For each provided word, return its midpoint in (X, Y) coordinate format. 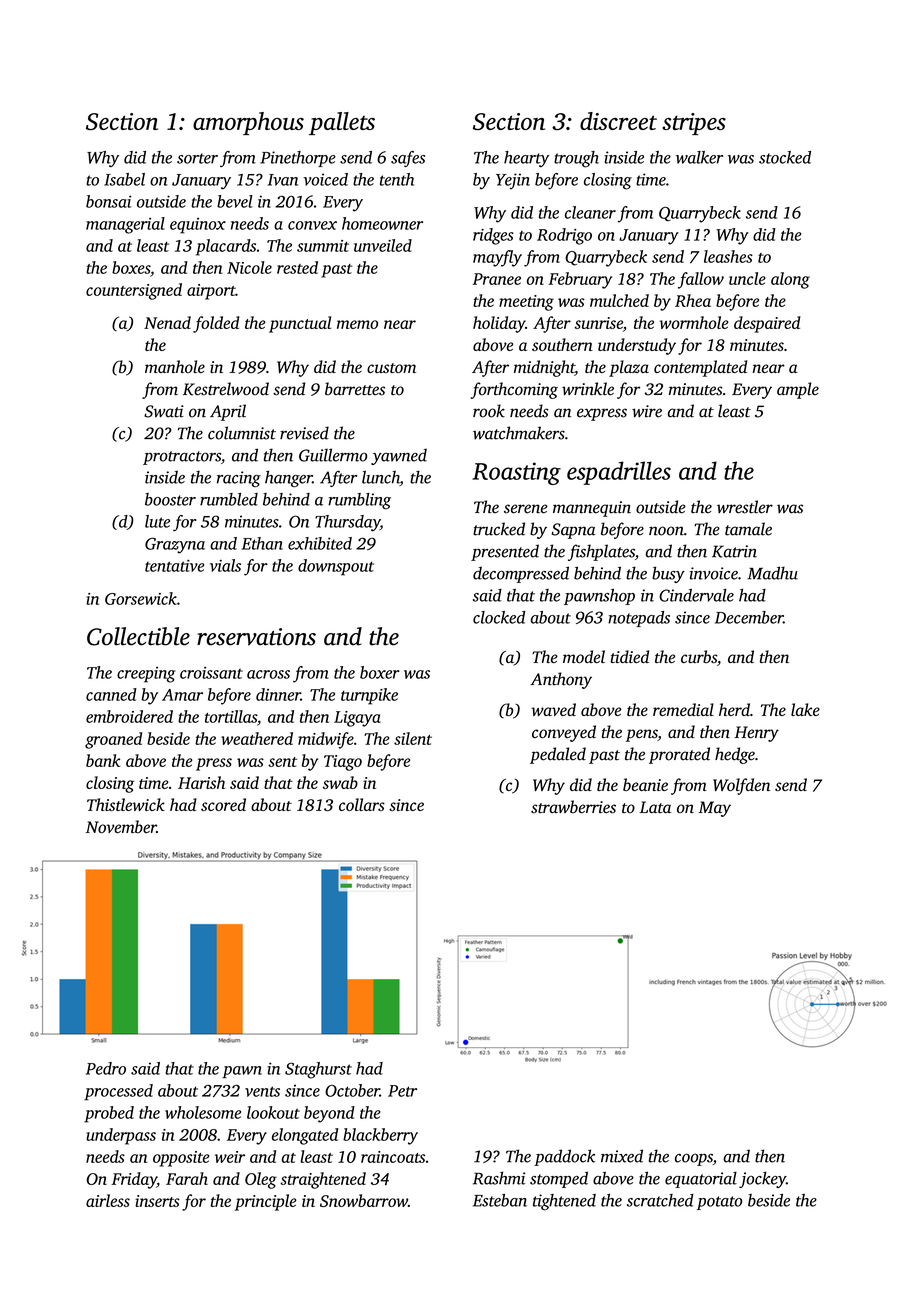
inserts (157, 1201)
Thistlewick (126, 804)
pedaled (558, 755)
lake (805, 709)
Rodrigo (564, 236)
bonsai (108, 201)
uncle (747, 278)
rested (297, 267)
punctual (300, 324)
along (790, 280)
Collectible (138, 636)
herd (734, 709)
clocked (499, 617)
